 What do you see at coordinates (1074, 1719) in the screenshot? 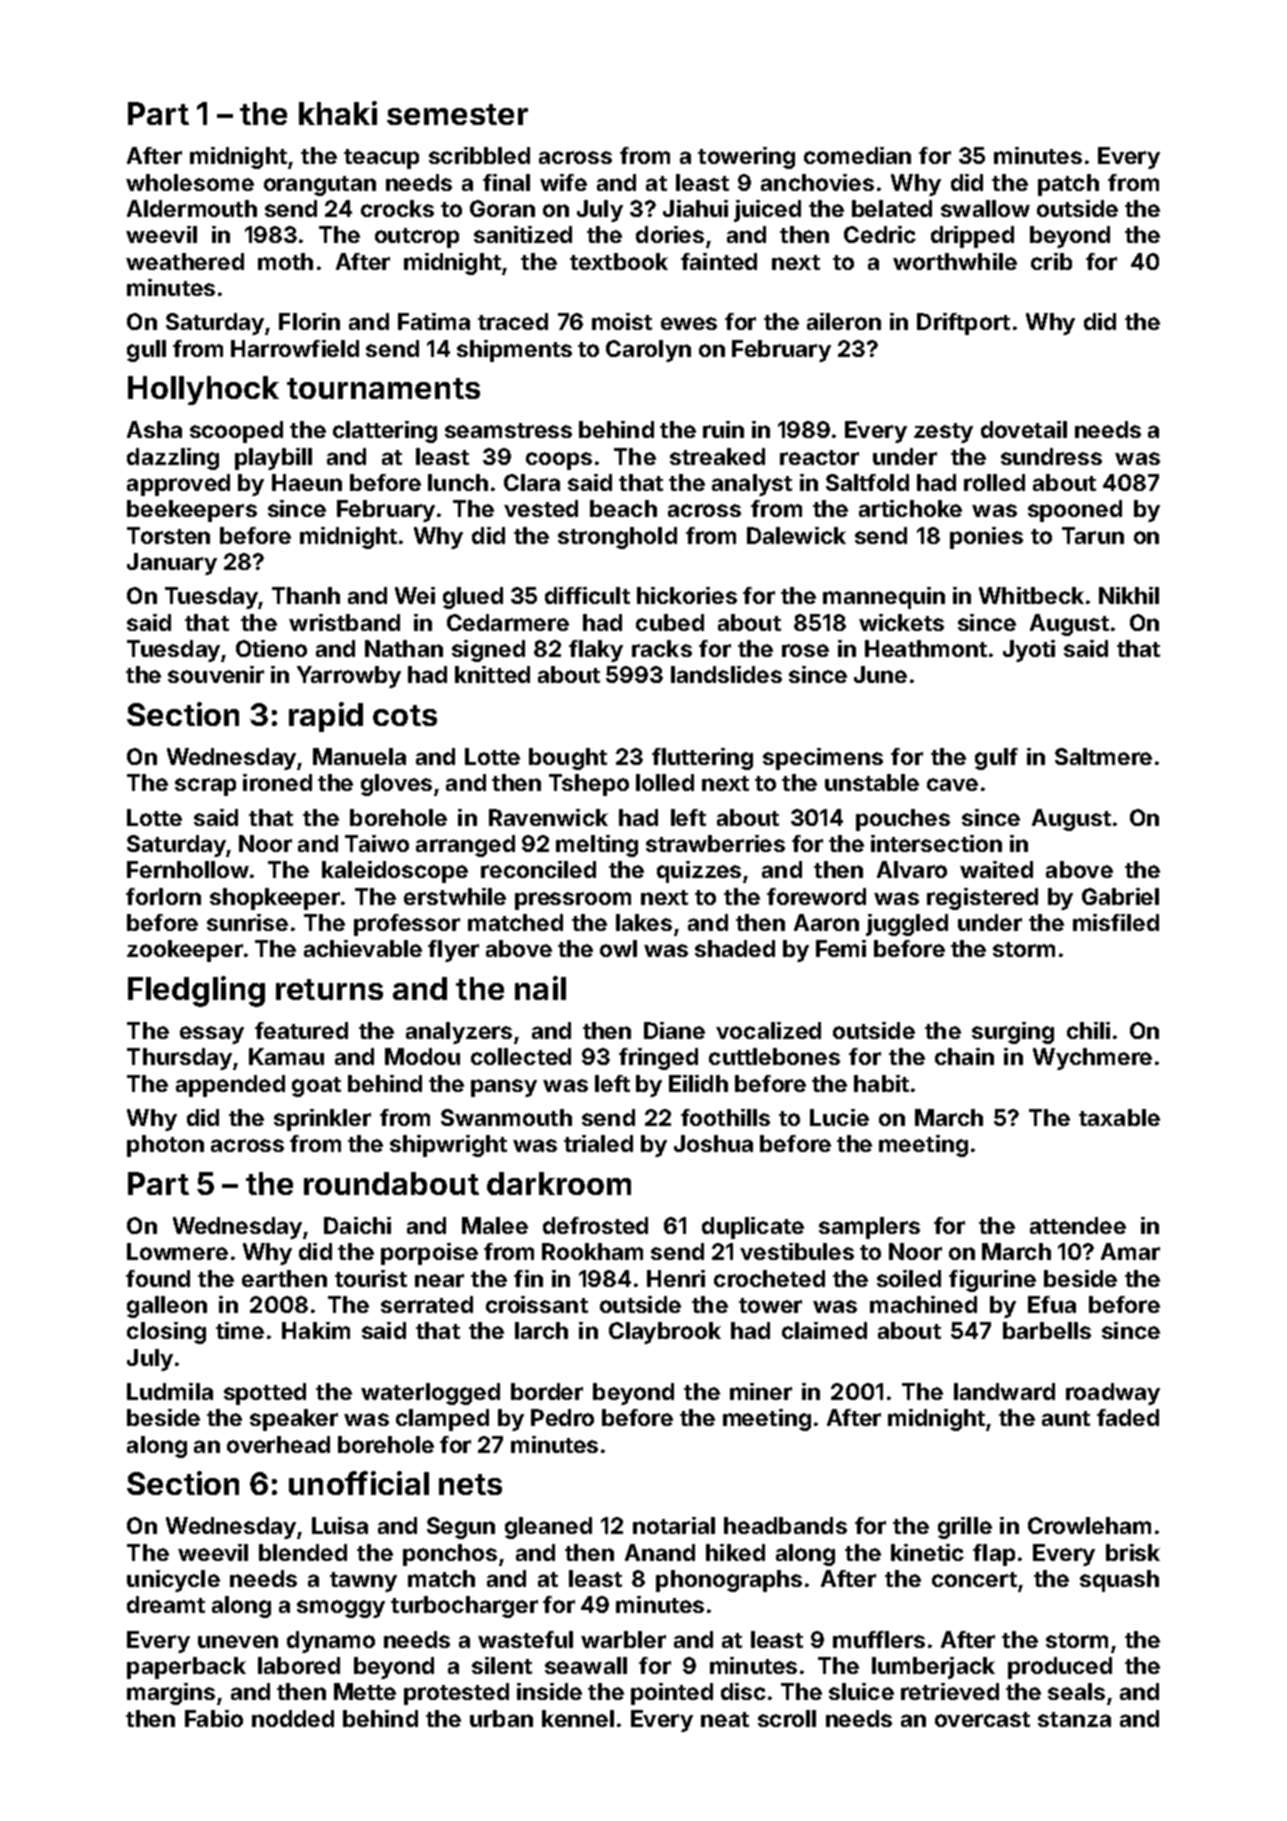
I see `stanza` at bounding box center [1074, 1719].
